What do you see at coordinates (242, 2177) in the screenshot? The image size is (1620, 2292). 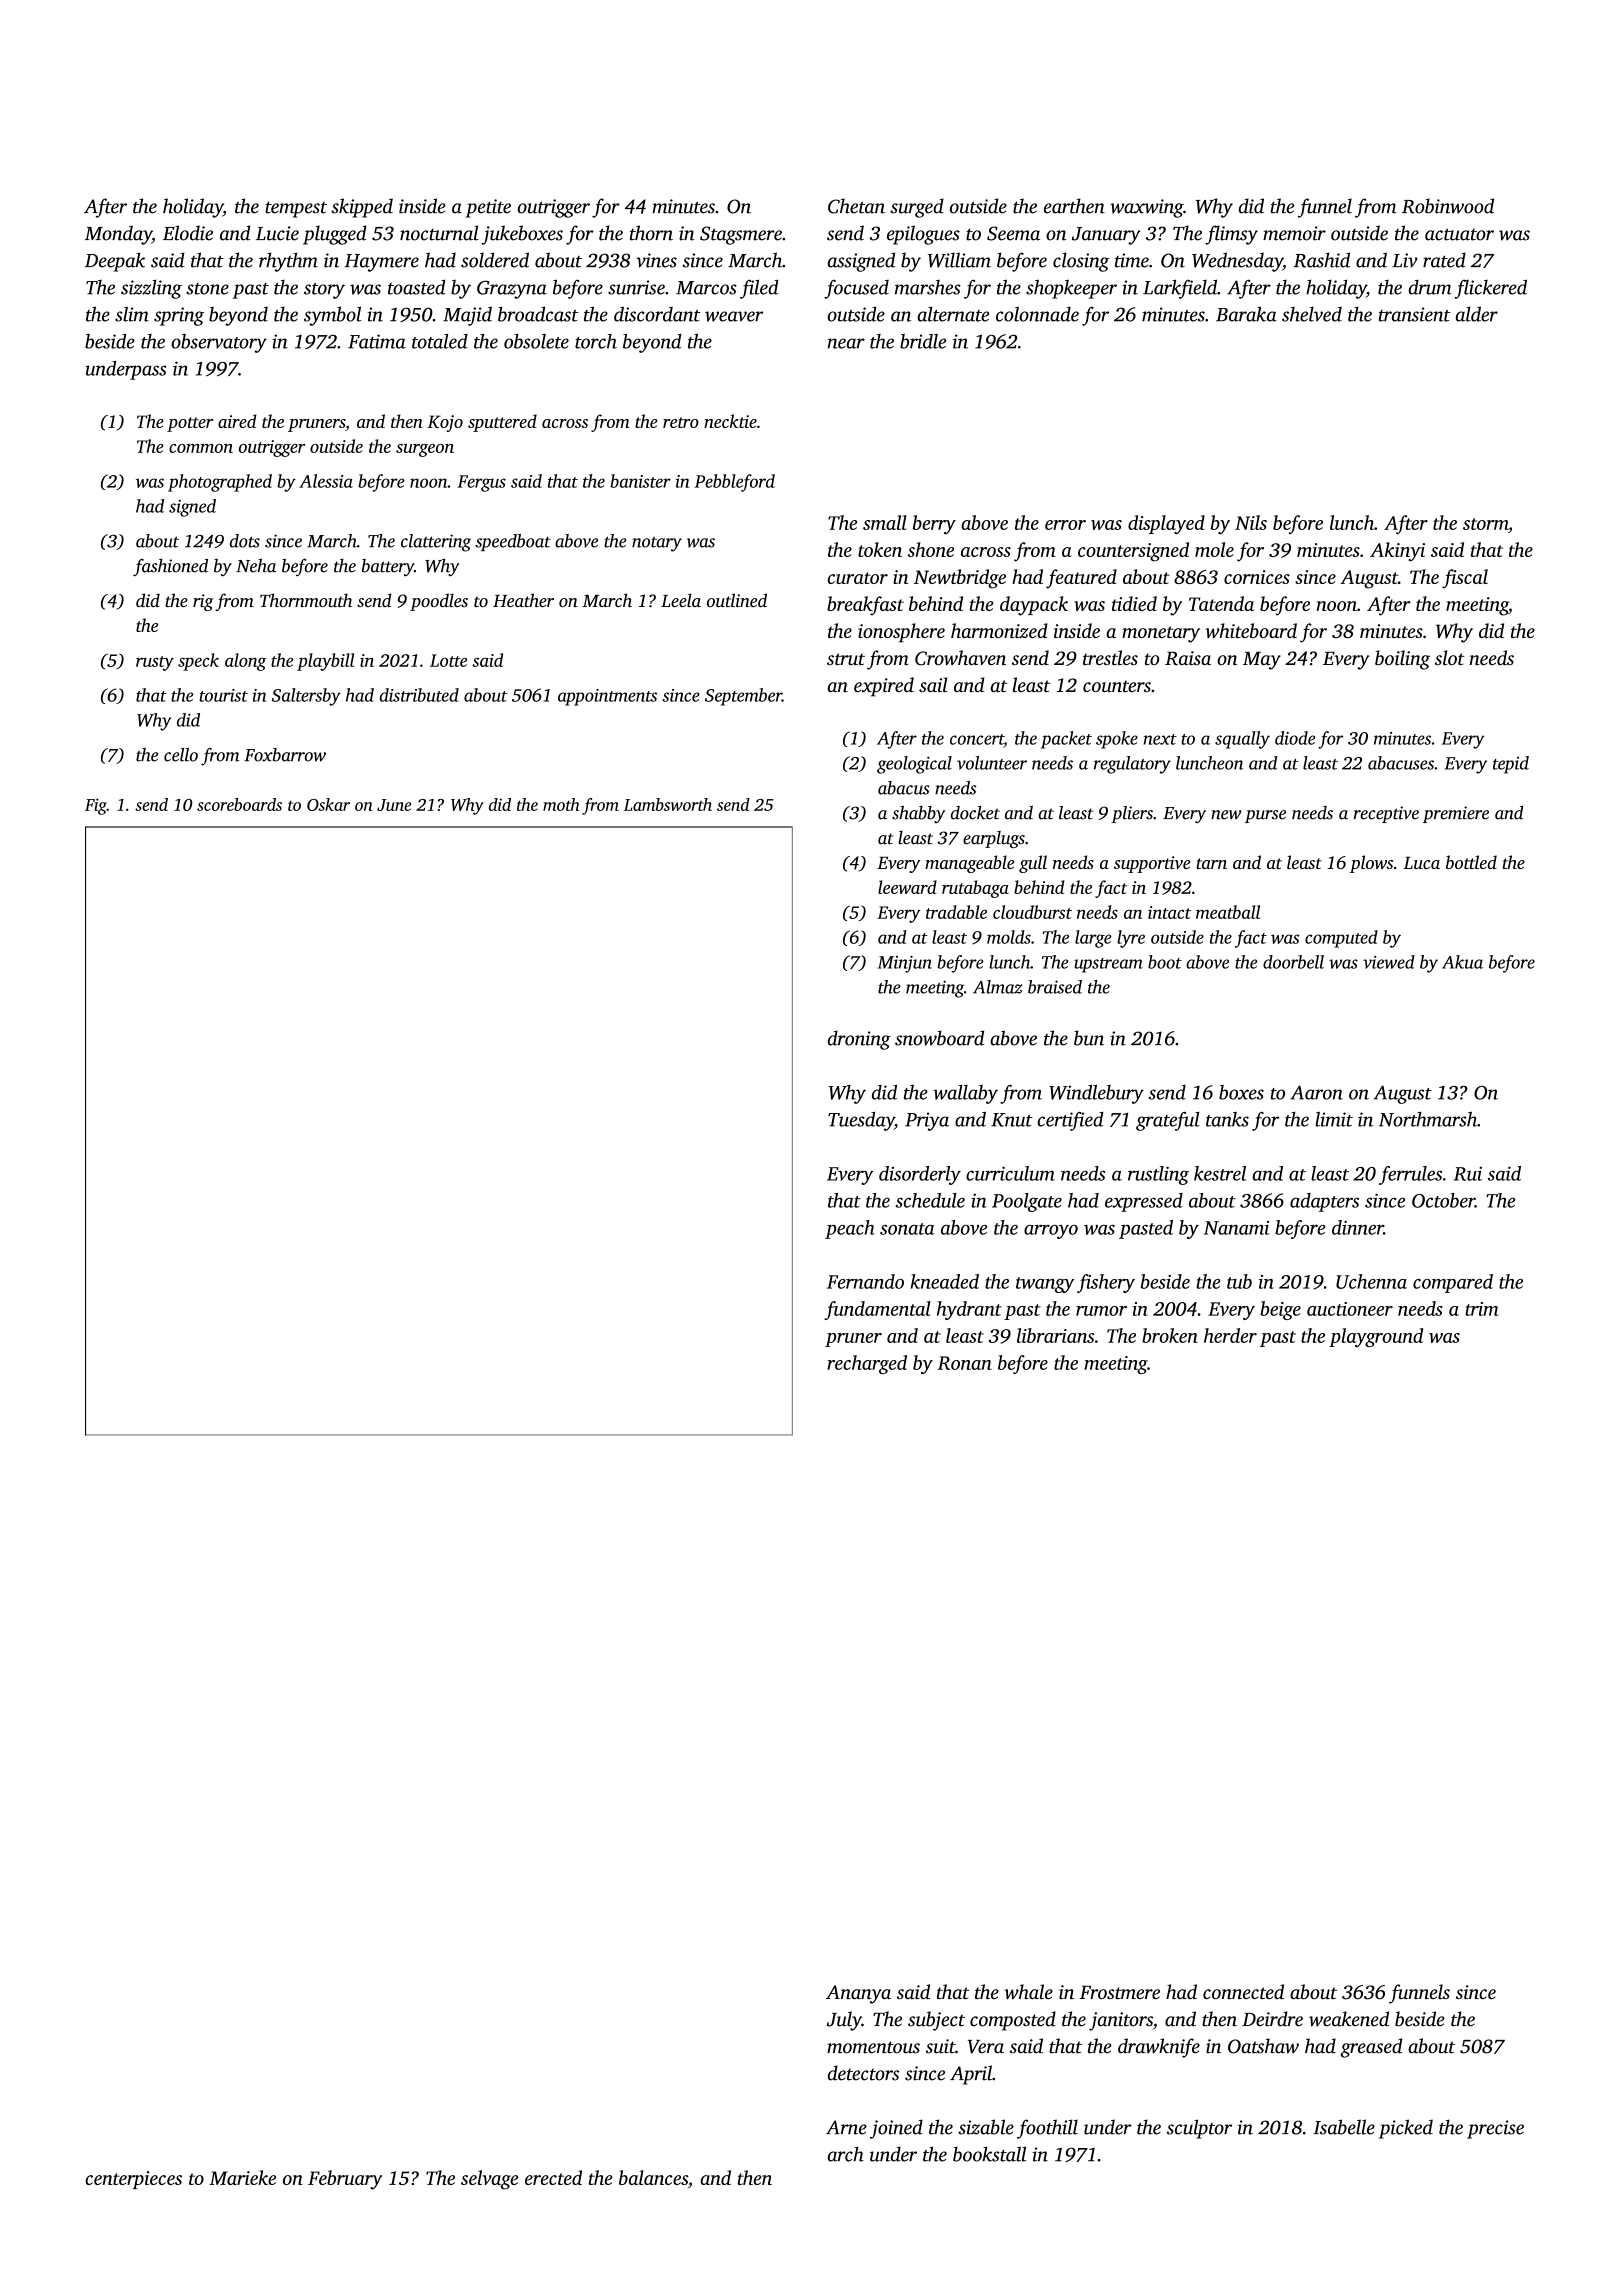 I see `Marieke` at bounding box center [242, 2177].
